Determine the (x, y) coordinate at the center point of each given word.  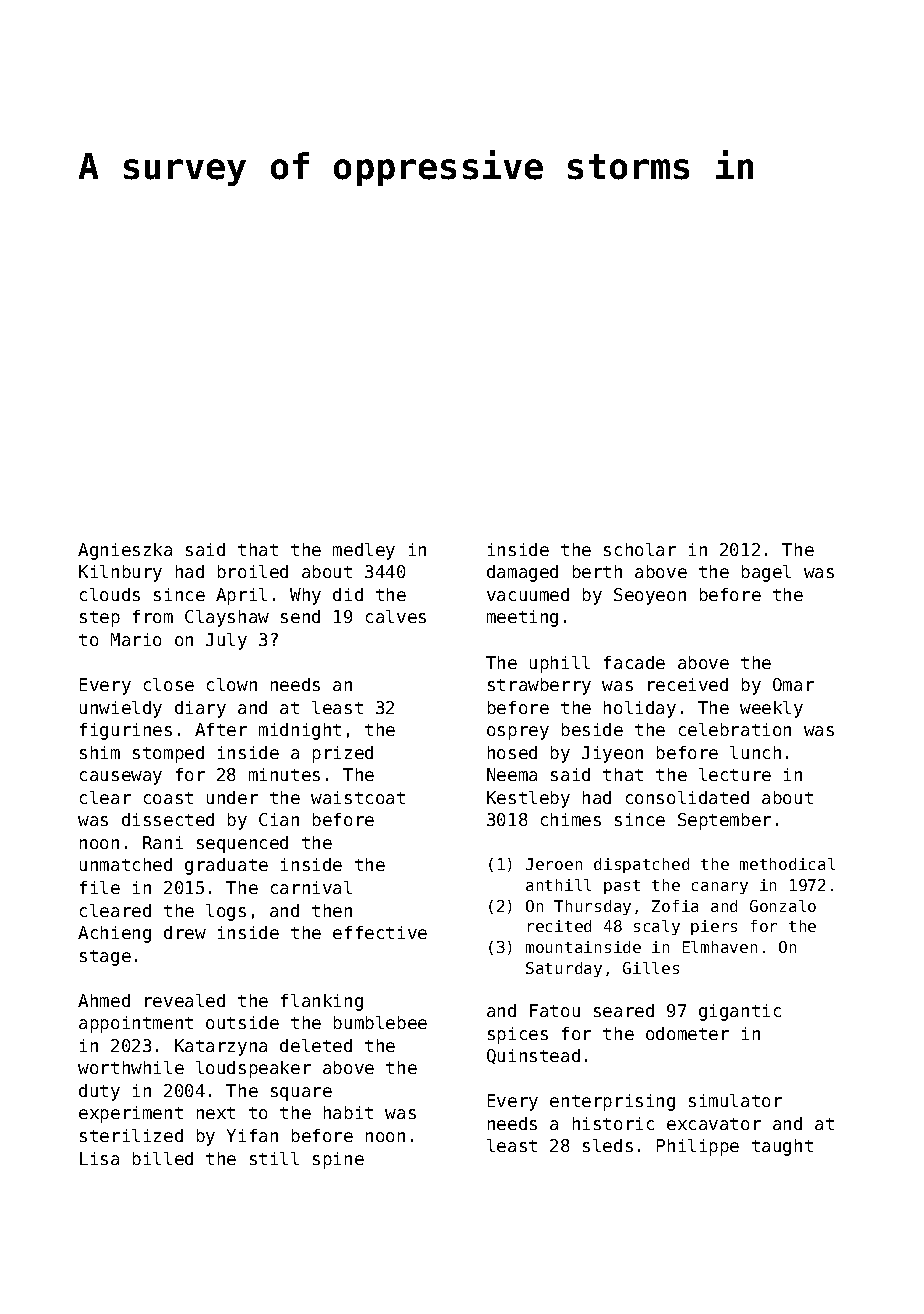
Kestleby (528, 799)
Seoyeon (650, 596)
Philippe (698, 1147)
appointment (136, 1024)
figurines (126, 731)
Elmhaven (720, 947)
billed (163, 1158)
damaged (522, 573)
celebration (735, 729)
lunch (755, 752)
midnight (300, 731)
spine (338, 1160)
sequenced (242, 844)
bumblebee (380, 1022)
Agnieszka (125, 551)
